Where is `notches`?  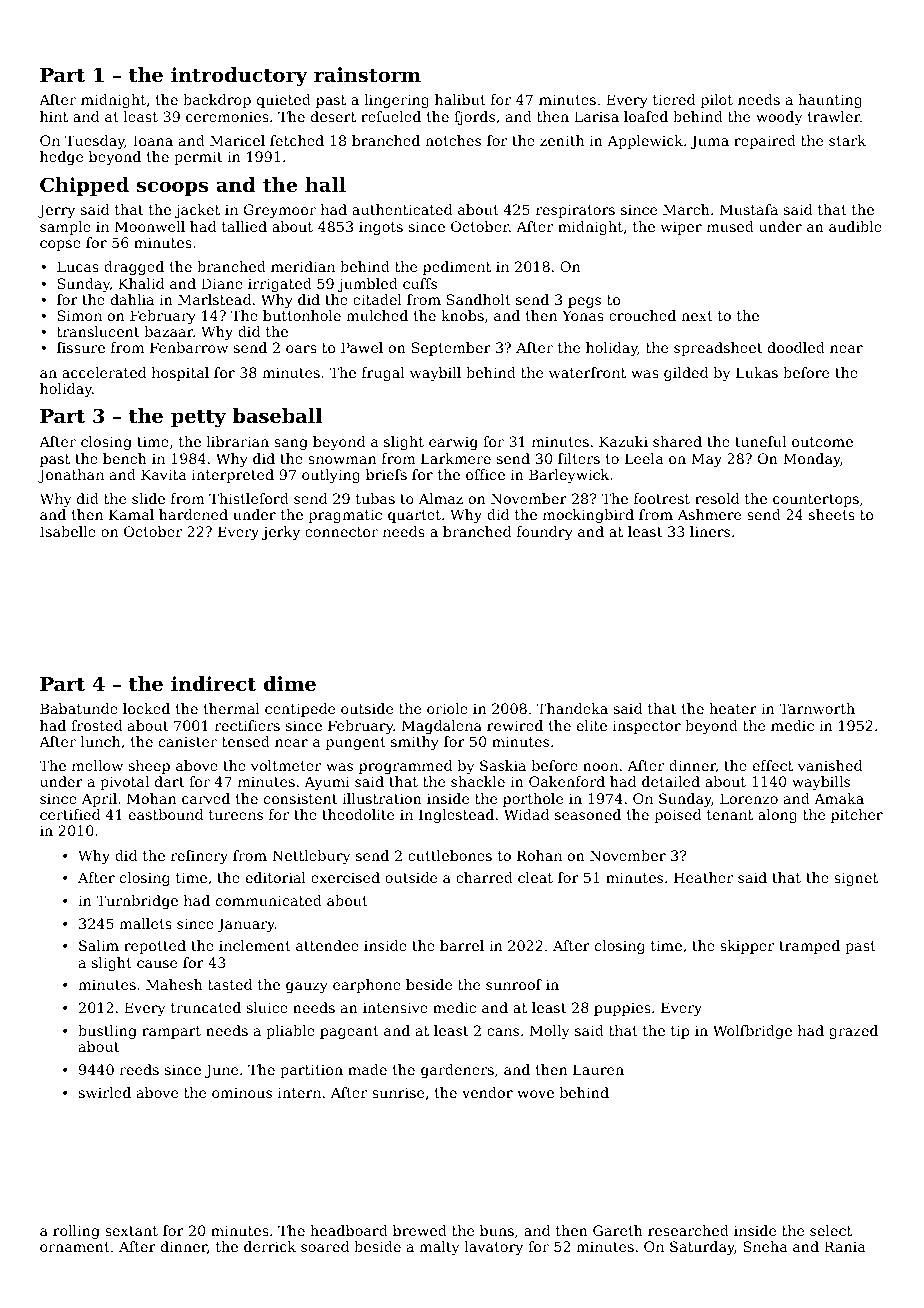 notches is located at coordinates (453, 140).
